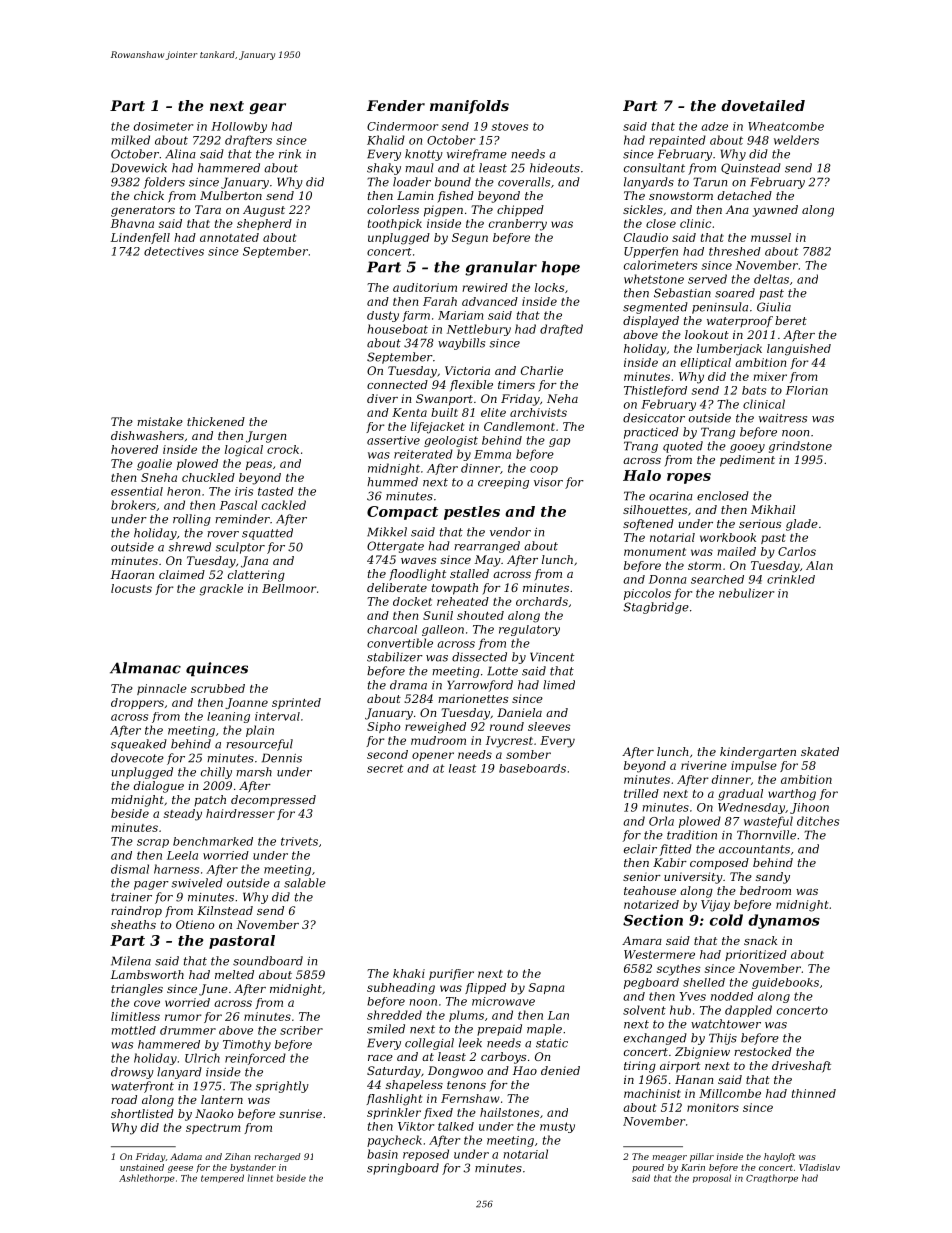 Image resolution: width=952 pixels, height=1233 pixels. I want to click on Mulberton, so click(231, 195).
